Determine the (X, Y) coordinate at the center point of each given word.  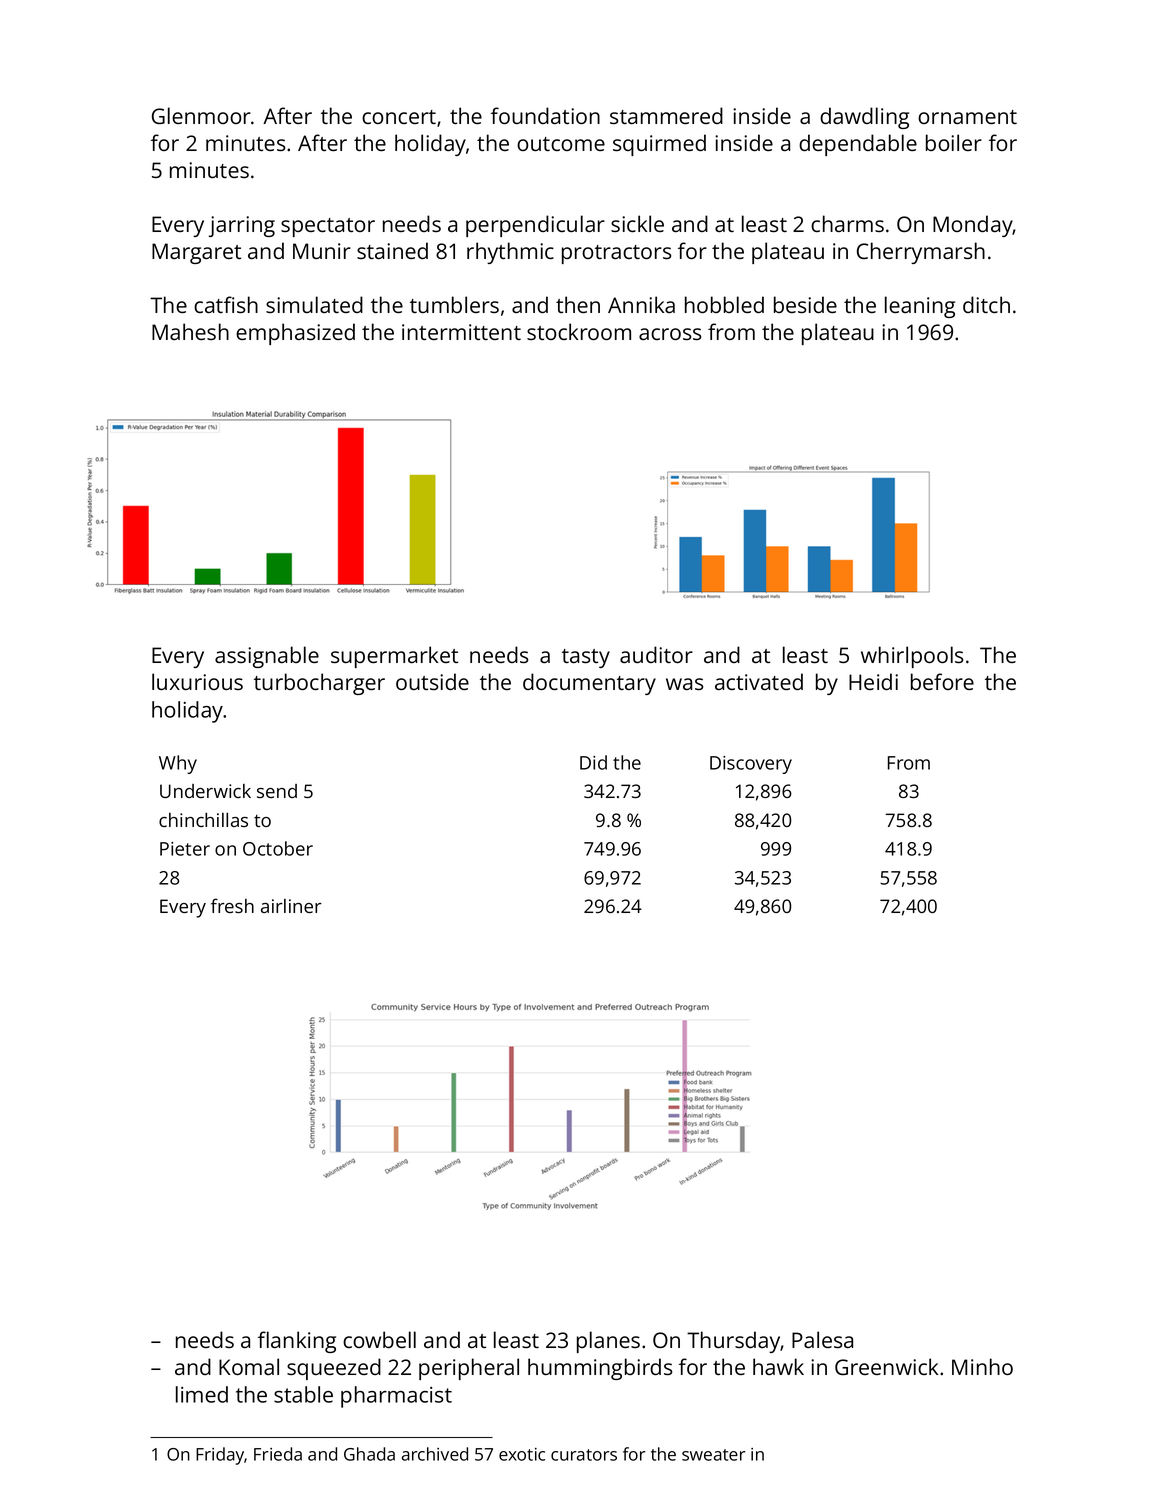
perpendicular (535, 226)
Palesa (822, 1339)
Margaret (196, 253)
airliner (291, 906)
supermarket (394, 657)
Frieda (278, 1454)
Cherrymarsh (921, 253)
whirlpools (912, 657)
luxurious (197, 681)
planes (608, 1342)
